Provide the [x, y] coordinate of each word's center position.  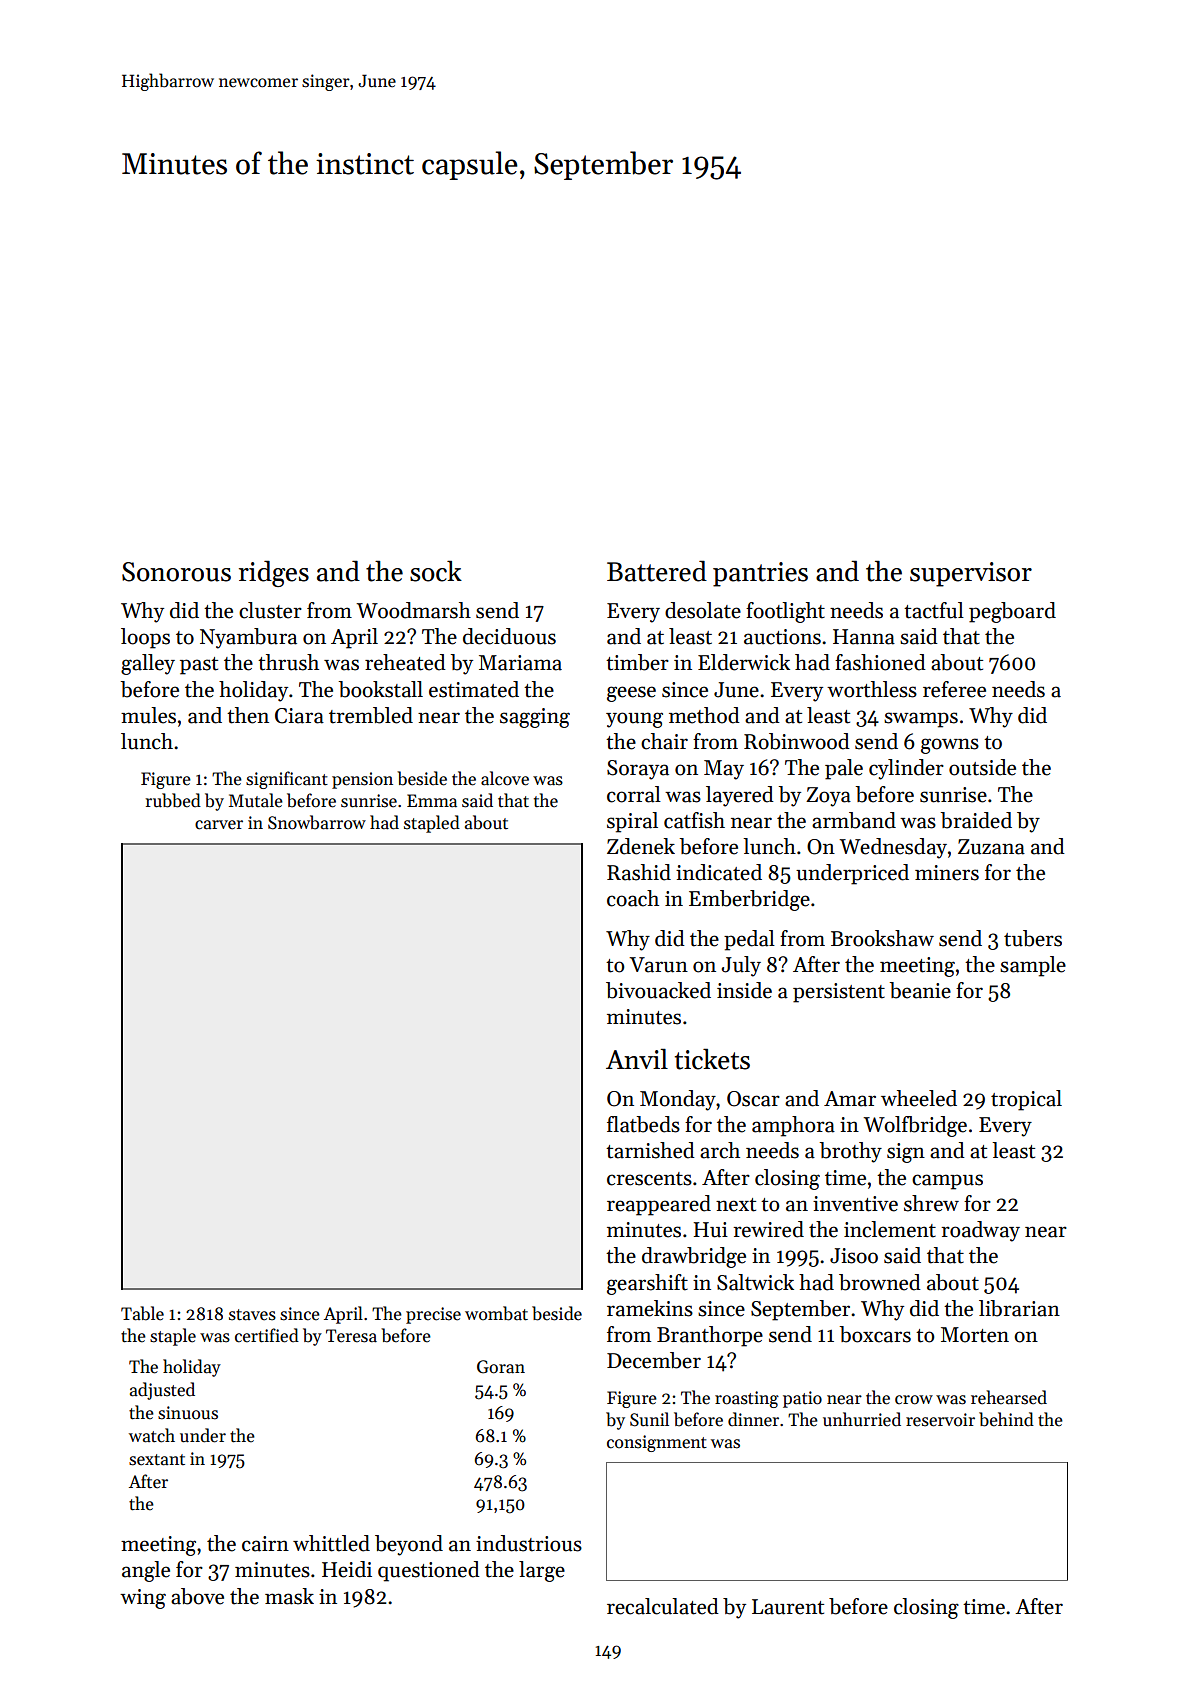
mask [289, 1596]
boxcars [875, 1334]
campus [947, 1182]
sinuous [188, 1413]
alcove [505, 778]
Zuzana [991, 847]
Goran [501, 1367]
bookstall [381, 689]
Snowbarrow [317, 822]
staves [252, 1315]
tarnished [650, 1150]
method [704, 715]
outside [982, 767]
